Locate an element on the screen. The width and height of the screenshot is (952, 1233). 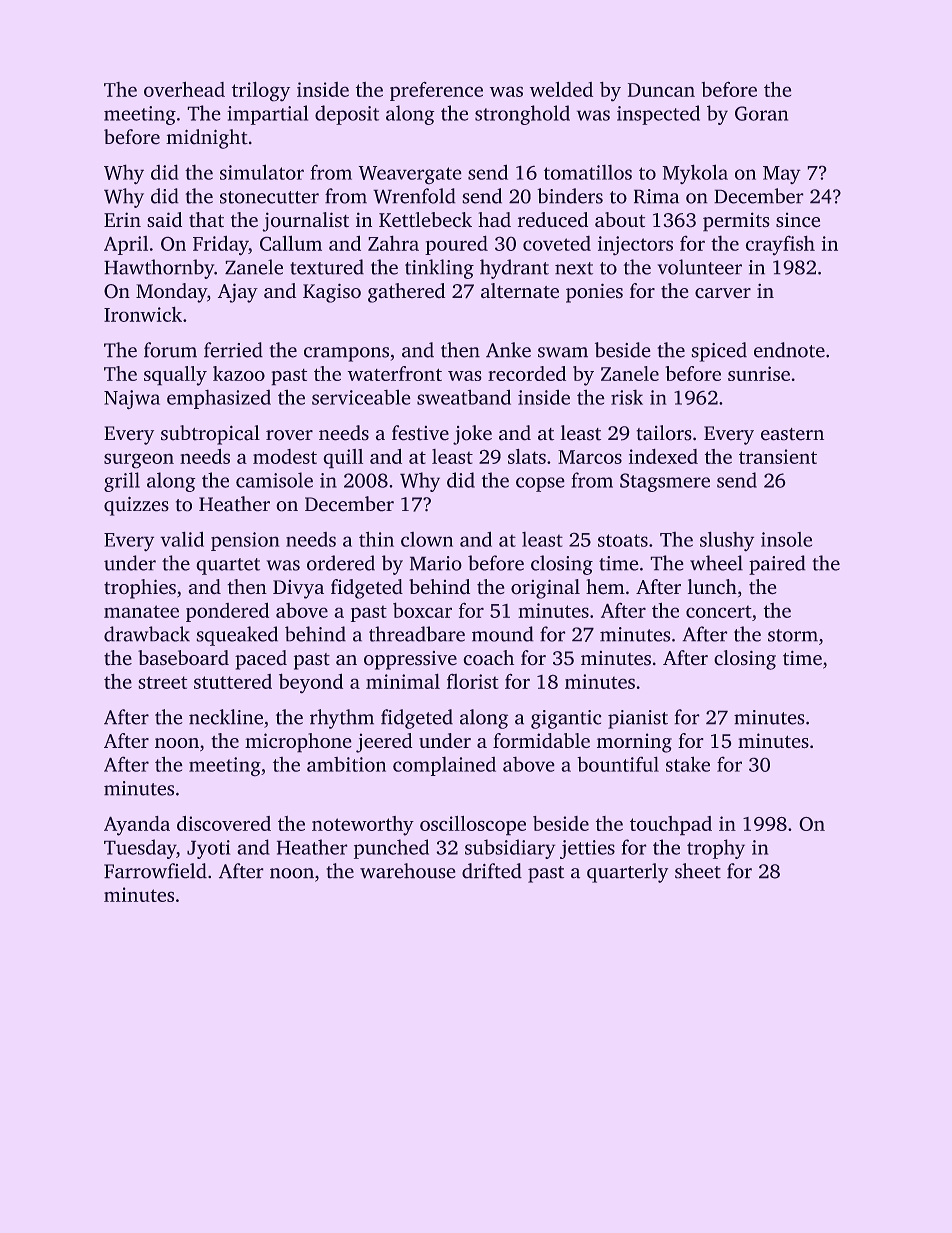
eastern is located at coordinates (792, 434).
